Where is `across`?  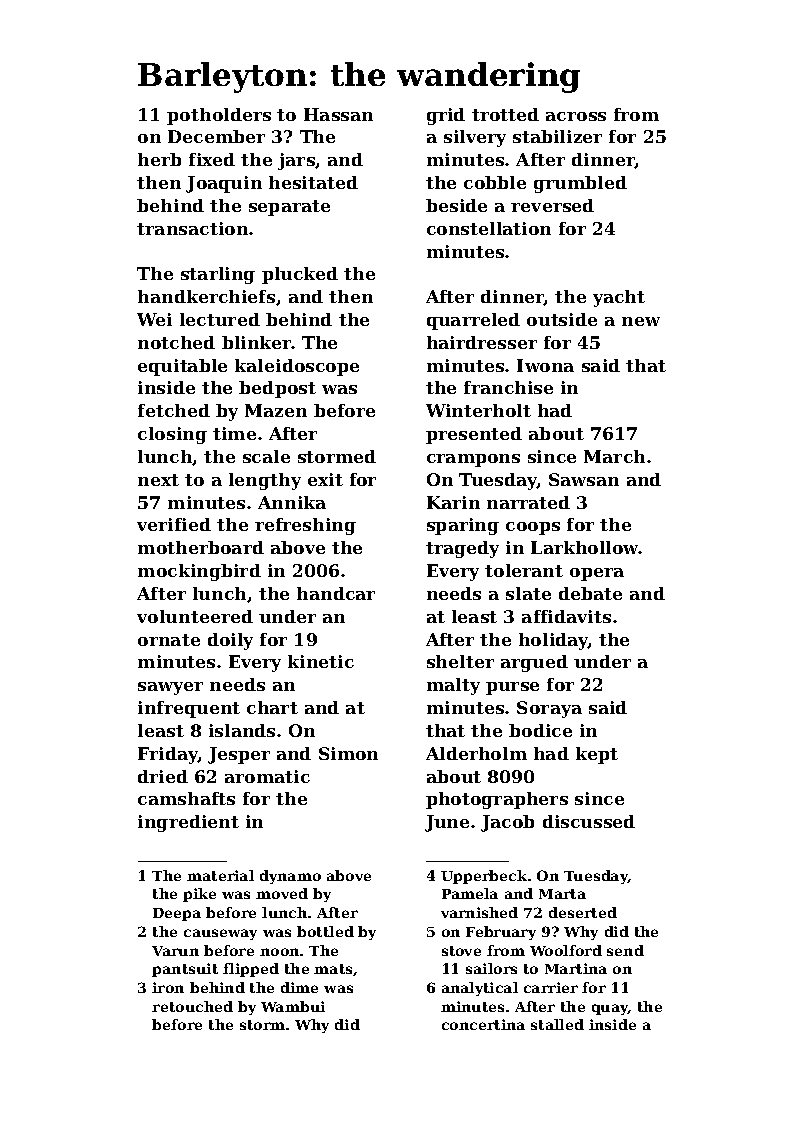 across is located at coordinates (576, 116).
